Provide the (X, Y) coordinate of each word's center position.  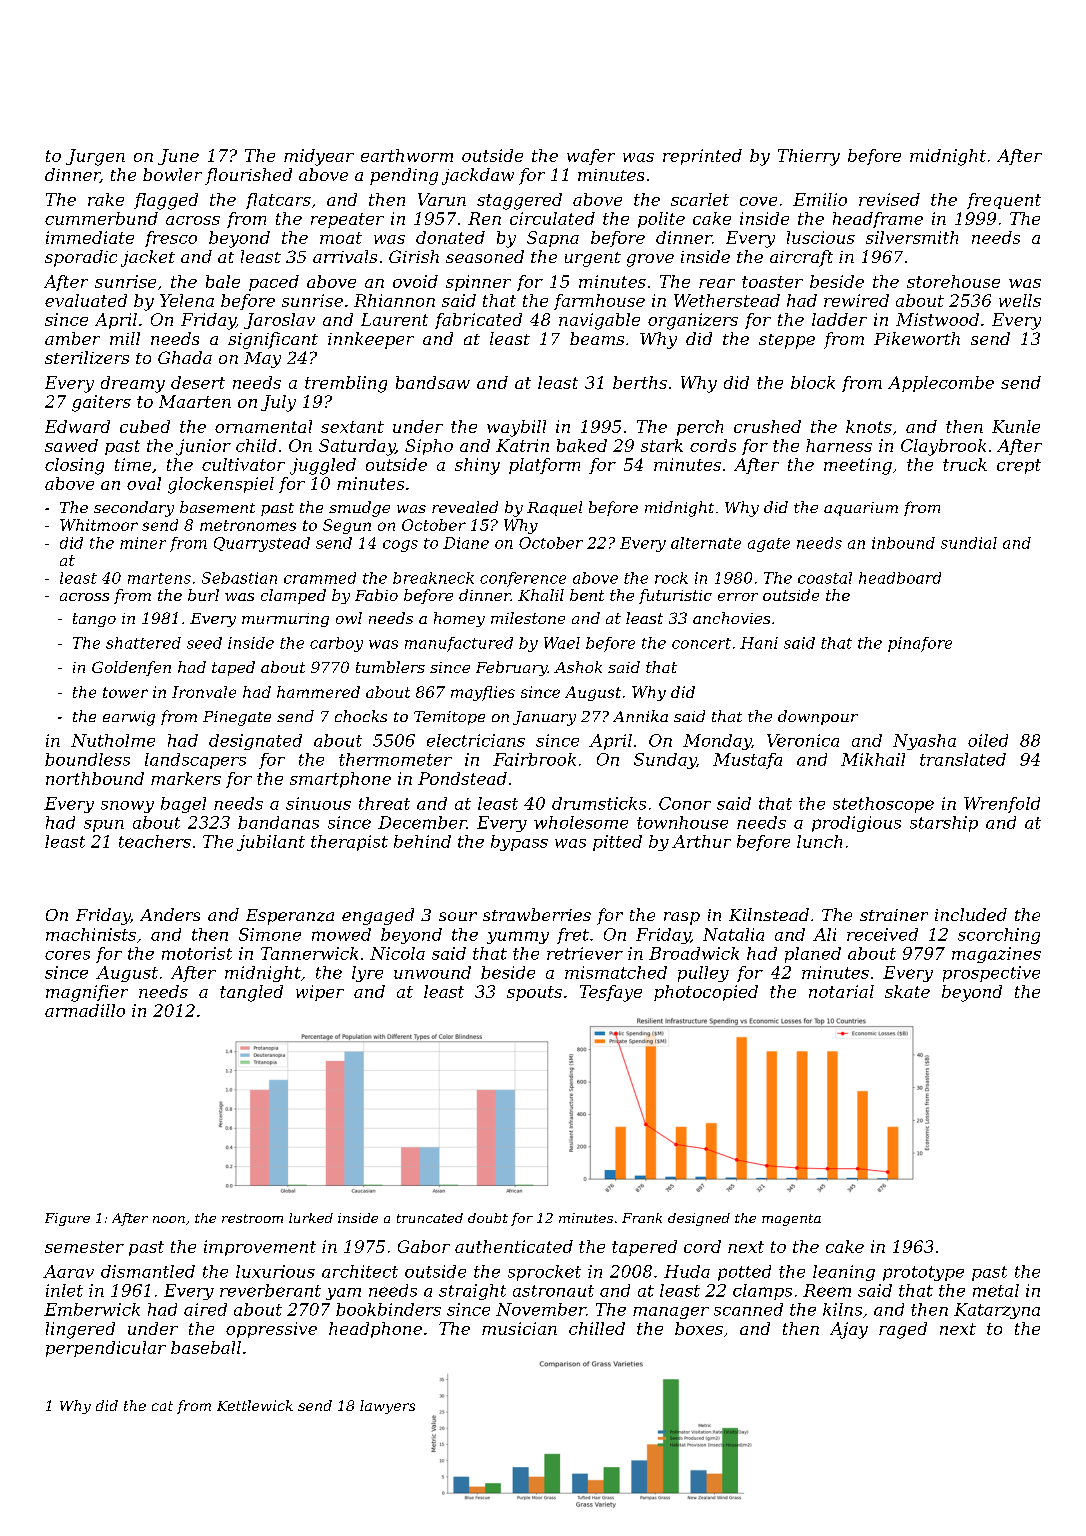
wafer (591, 157)
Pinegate (237, 718)
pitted (617, 843)
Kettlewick (255, 1405)
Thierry (809, 157)
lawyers (387, 1407)
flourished (248, 176)
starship (944, 824)
